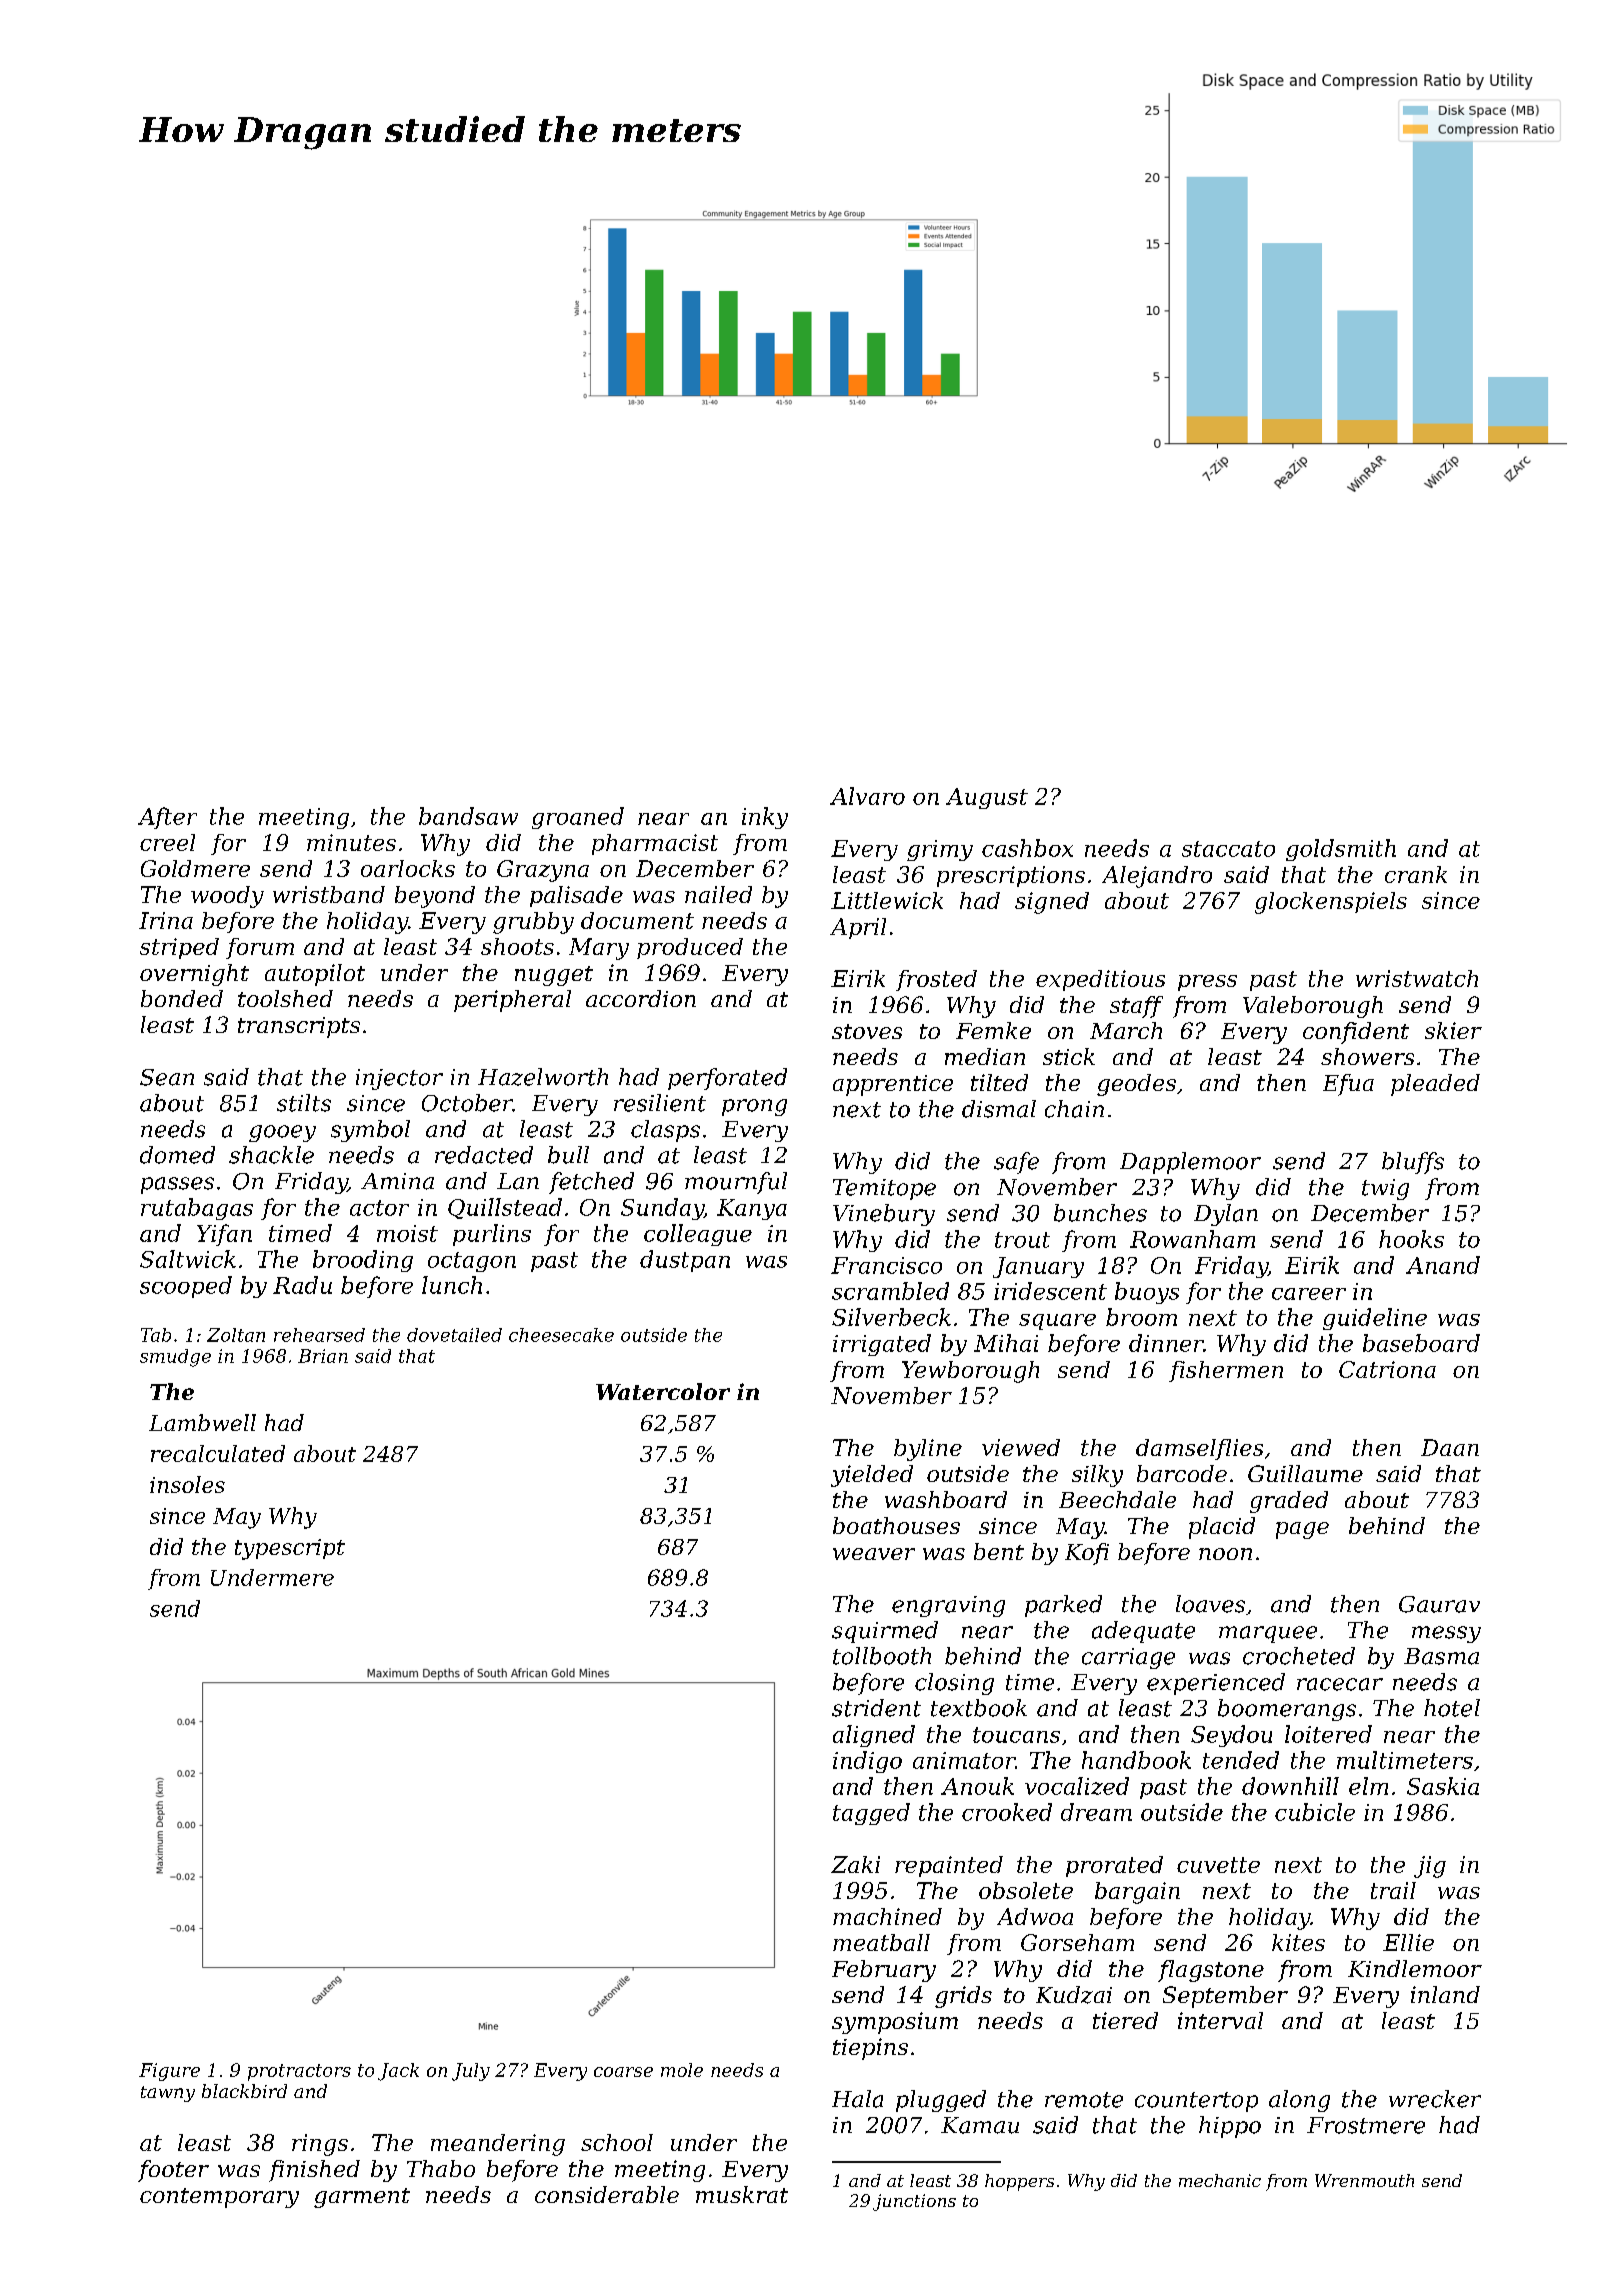  What do you see at coordinates (1100, 980) in the screenshot?
I see `expeditious` at bounding box center [1100, 980].
